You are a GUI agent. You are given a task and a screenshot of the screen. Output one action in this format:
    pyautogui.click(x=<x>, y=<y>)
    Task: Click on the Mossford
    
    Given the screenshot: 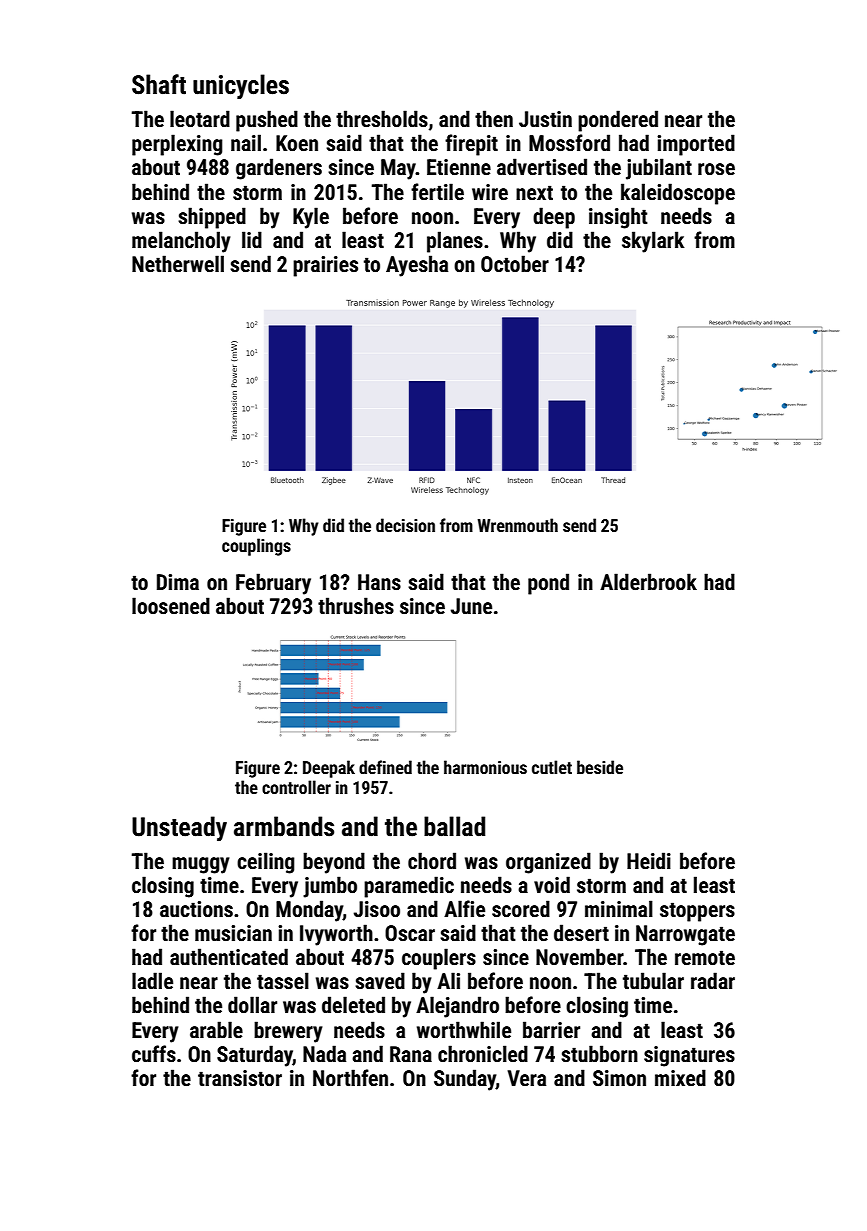 What is the action you would take?
    pyautogui.click(x=569, y=143)
